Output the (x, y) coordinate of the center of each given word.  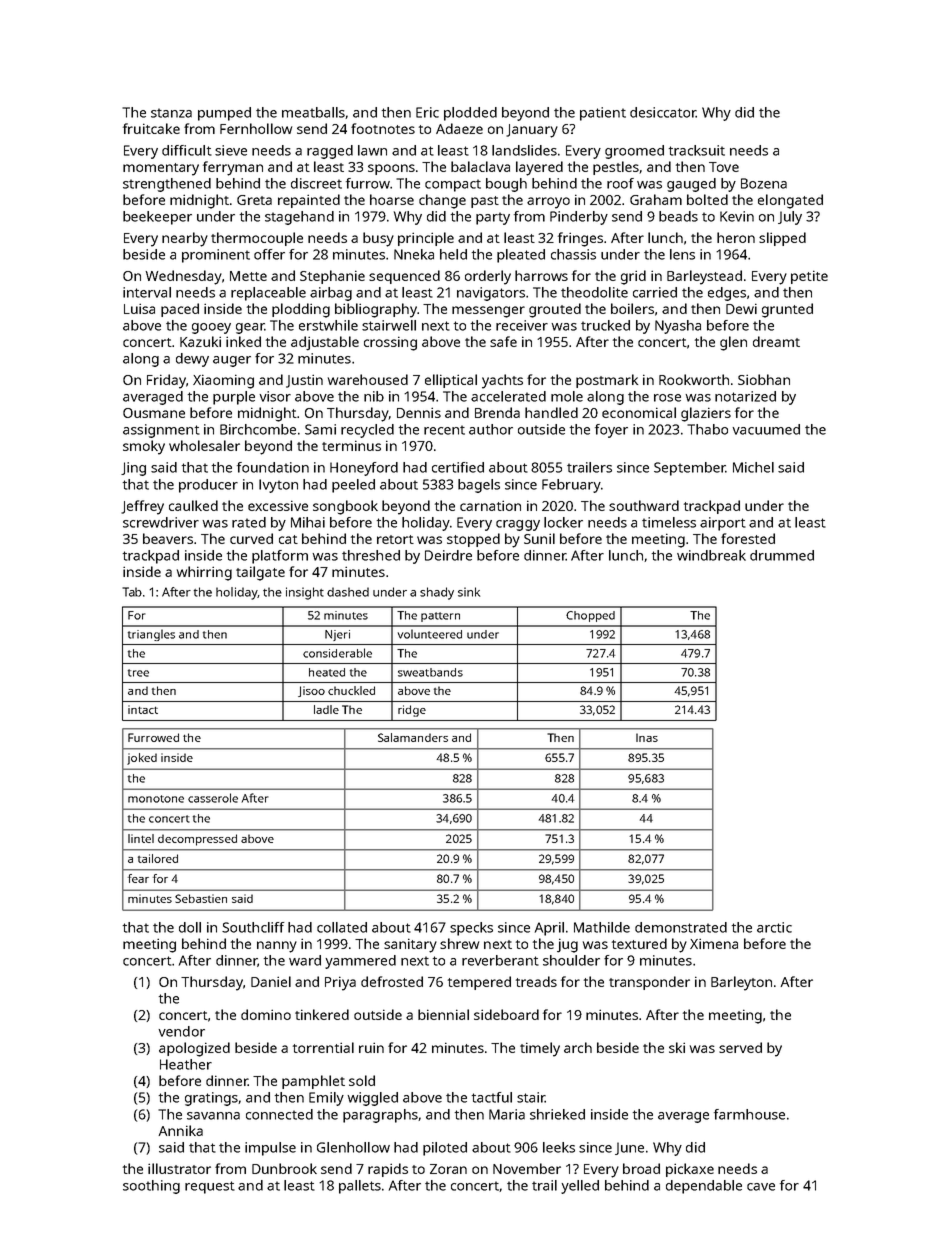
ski (677, 1047)
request (210, 1187)
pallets (360, 1187)
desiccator (663, 112)
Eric (427, 112)
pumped (224, 114)
